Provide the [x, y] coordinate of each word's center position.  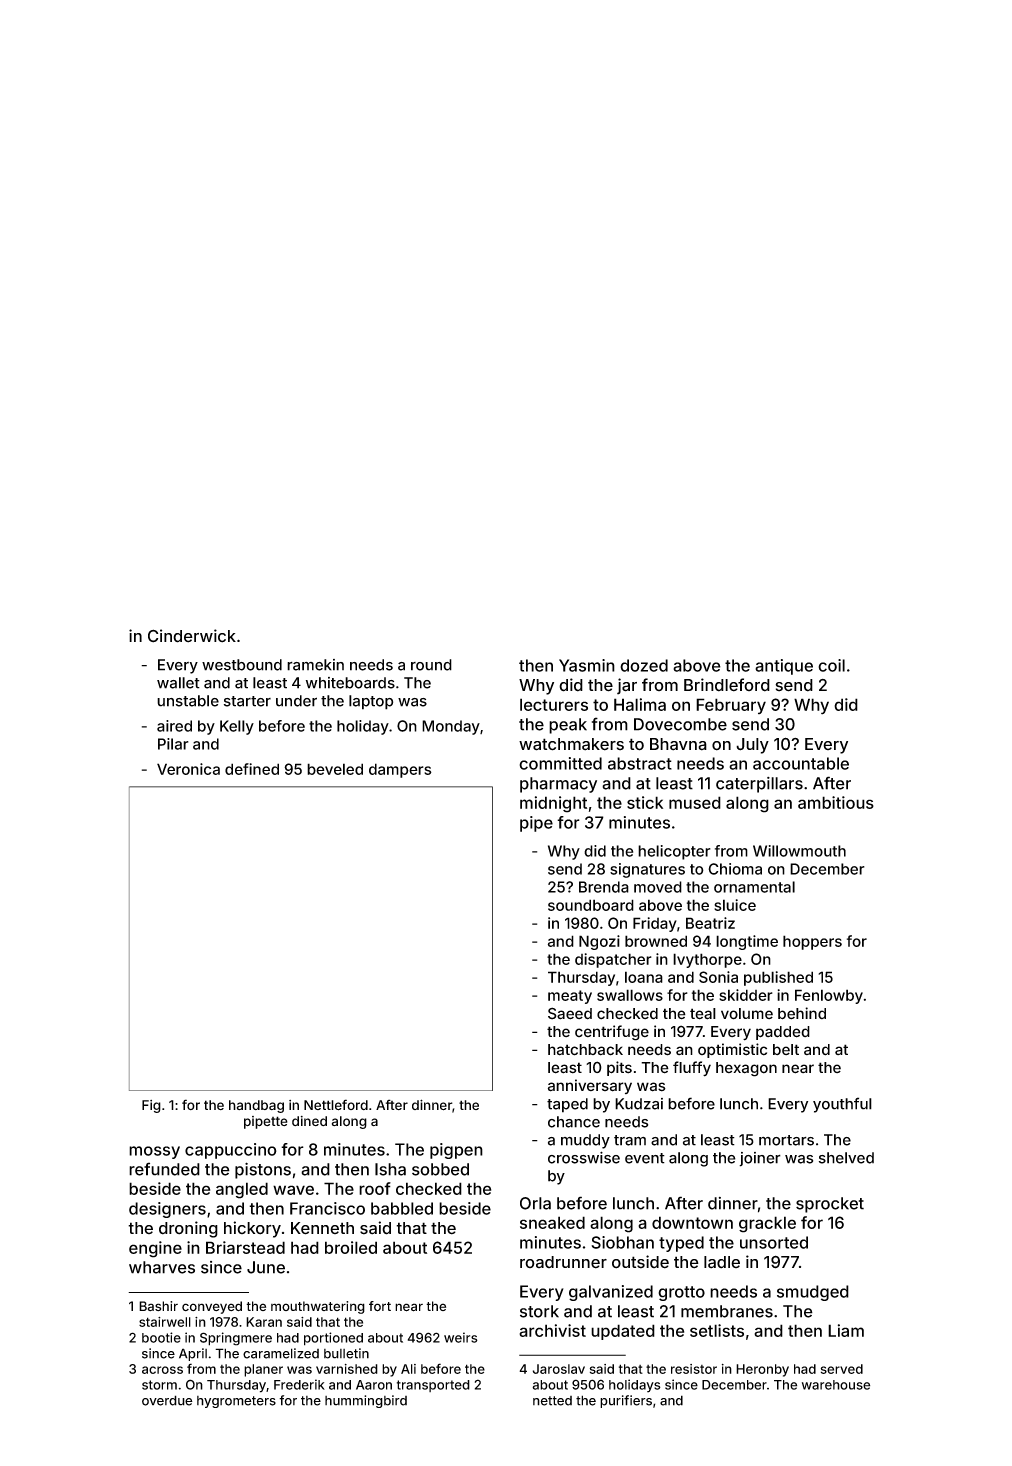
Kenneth [322, 1228]
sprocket [830, 1205]
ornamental [754, 887]
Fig [151, 1106]
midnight [553, 804]
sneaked [552, 1222]
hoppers [812, 942]
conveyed [212, 1307]
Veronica [188, 769]
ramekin [315, 665]
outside [640, 1262]
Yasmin [587, 665]
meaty [570, 997]
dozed [644, 665]
